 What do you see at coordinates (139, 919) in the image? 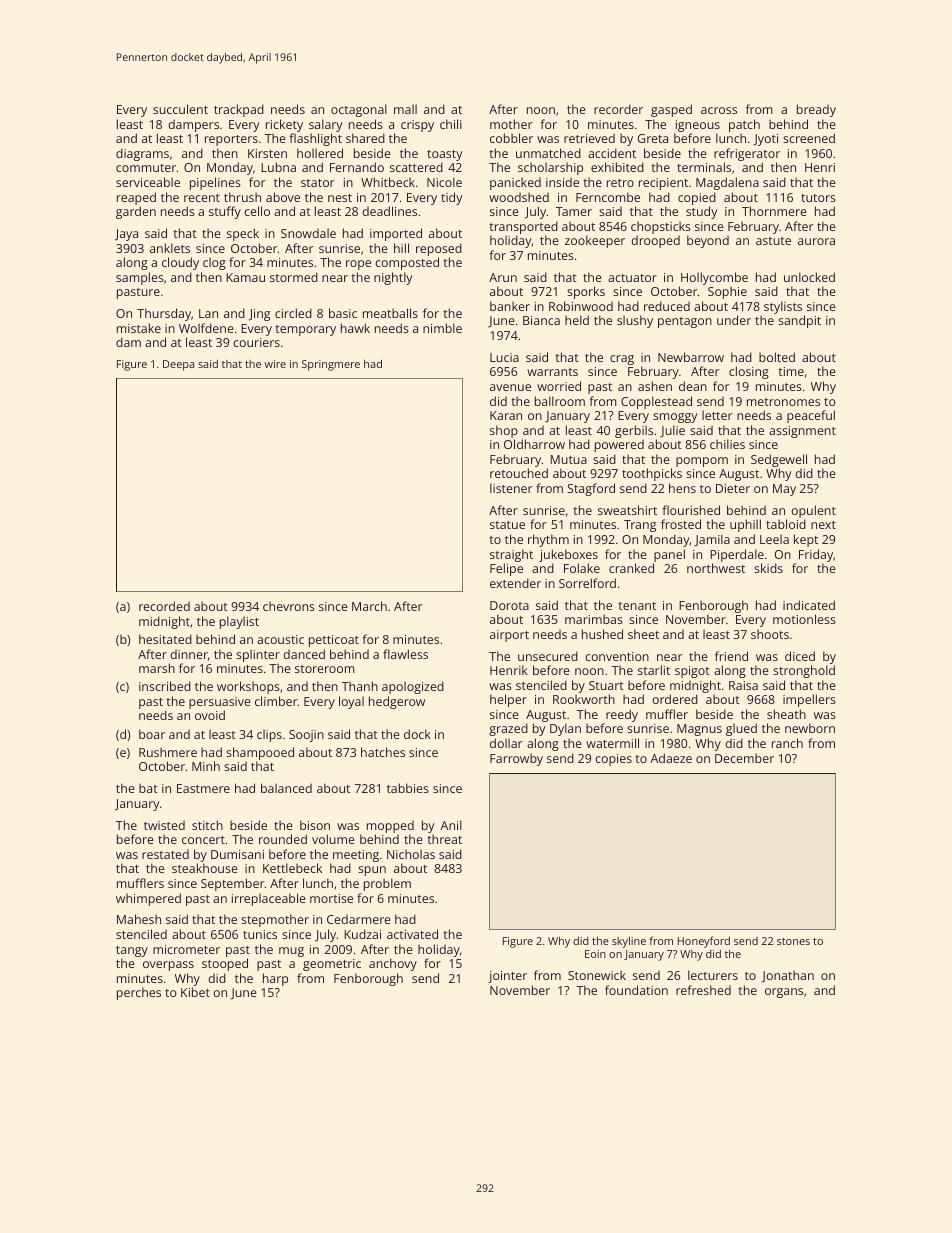
I see `Mahesh` at bounding box center [139, 919].
